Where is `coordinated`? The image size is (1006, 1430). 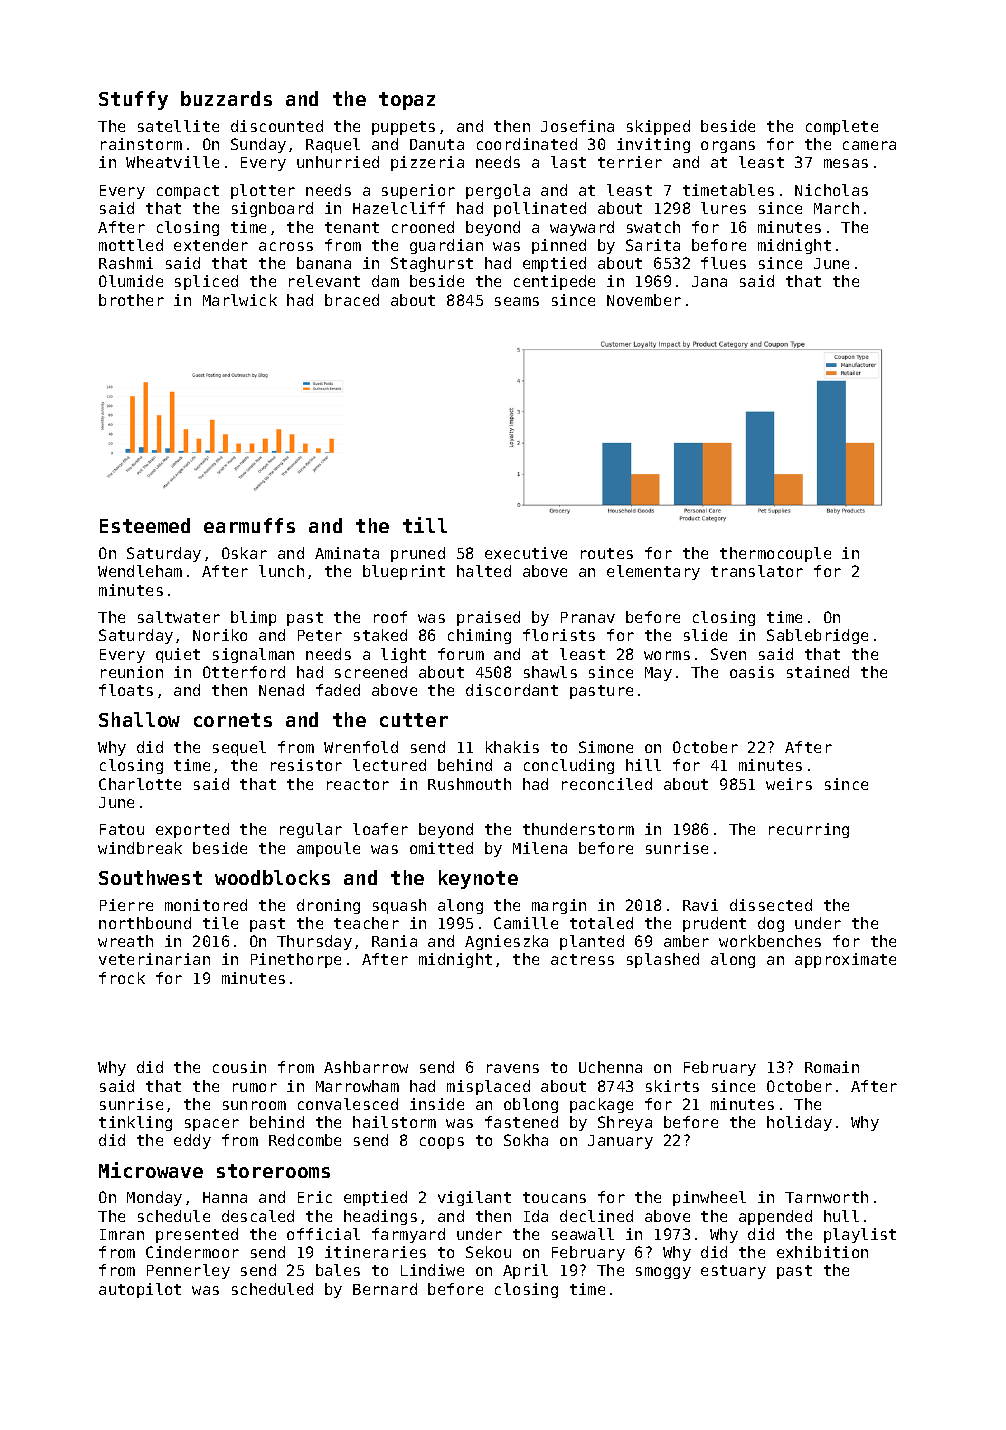
coordinated is located at coordinates (527, 144).
